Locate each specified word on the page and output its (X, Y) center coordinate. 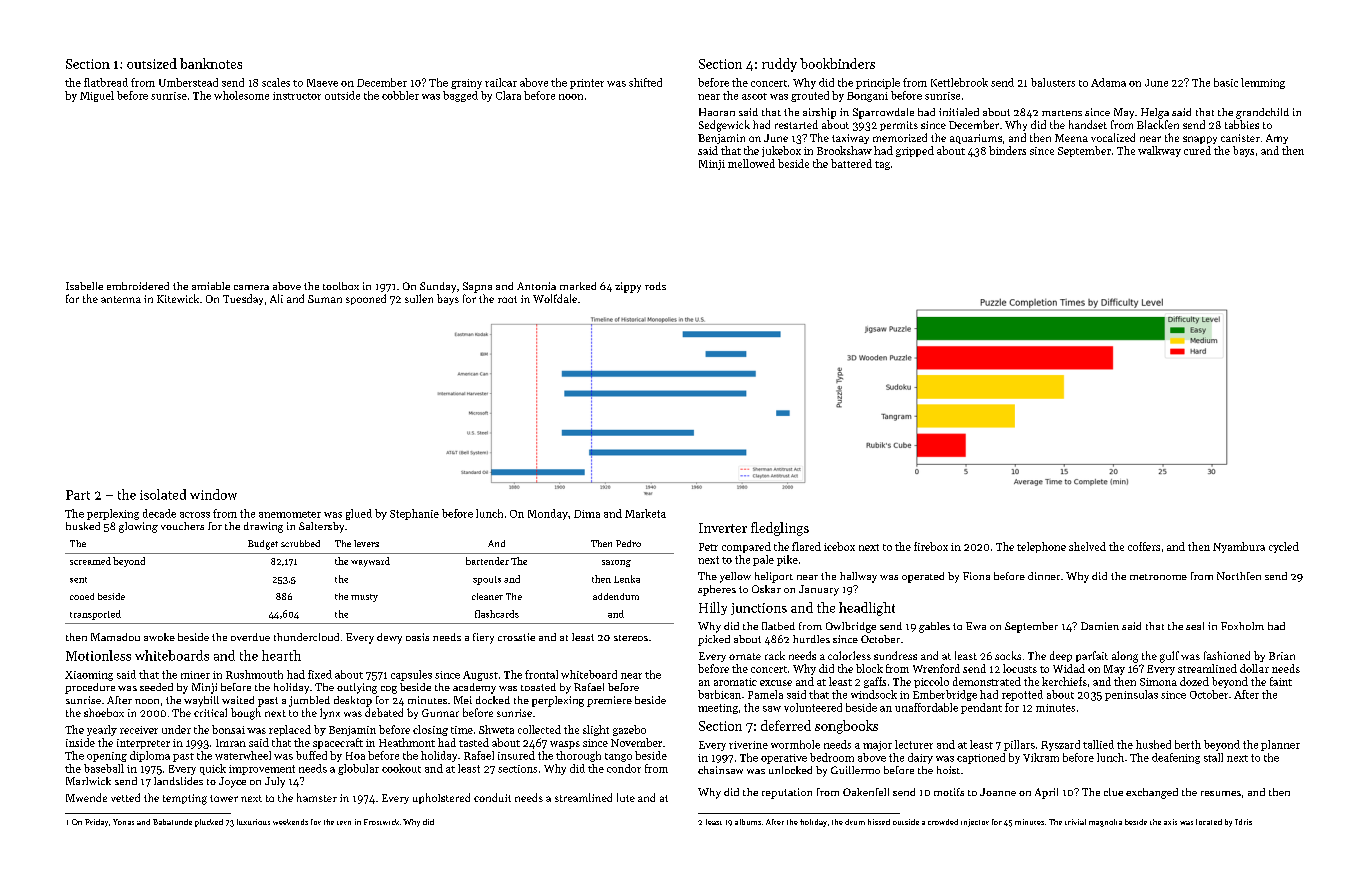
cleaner (487, 596)
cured (1197, 150)
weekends (290, 822)
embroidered (138, 286)
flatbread (106, 82)
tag (882, 165)
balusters (1053, 82)
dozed (1194, 681)
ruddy (779, 65)
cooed (82, 596)
